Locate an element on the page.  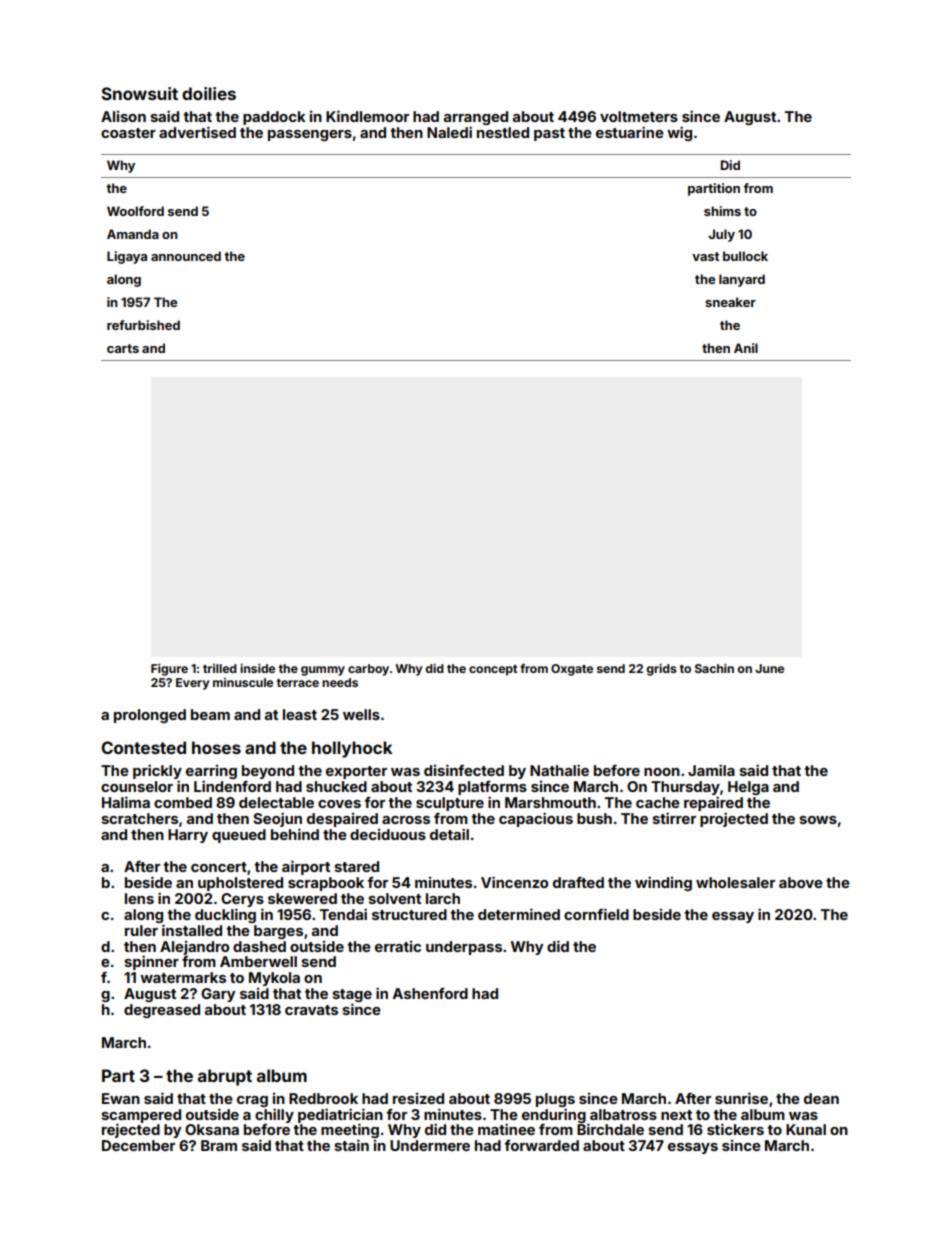
carts is located at coordinates (123, 348).
